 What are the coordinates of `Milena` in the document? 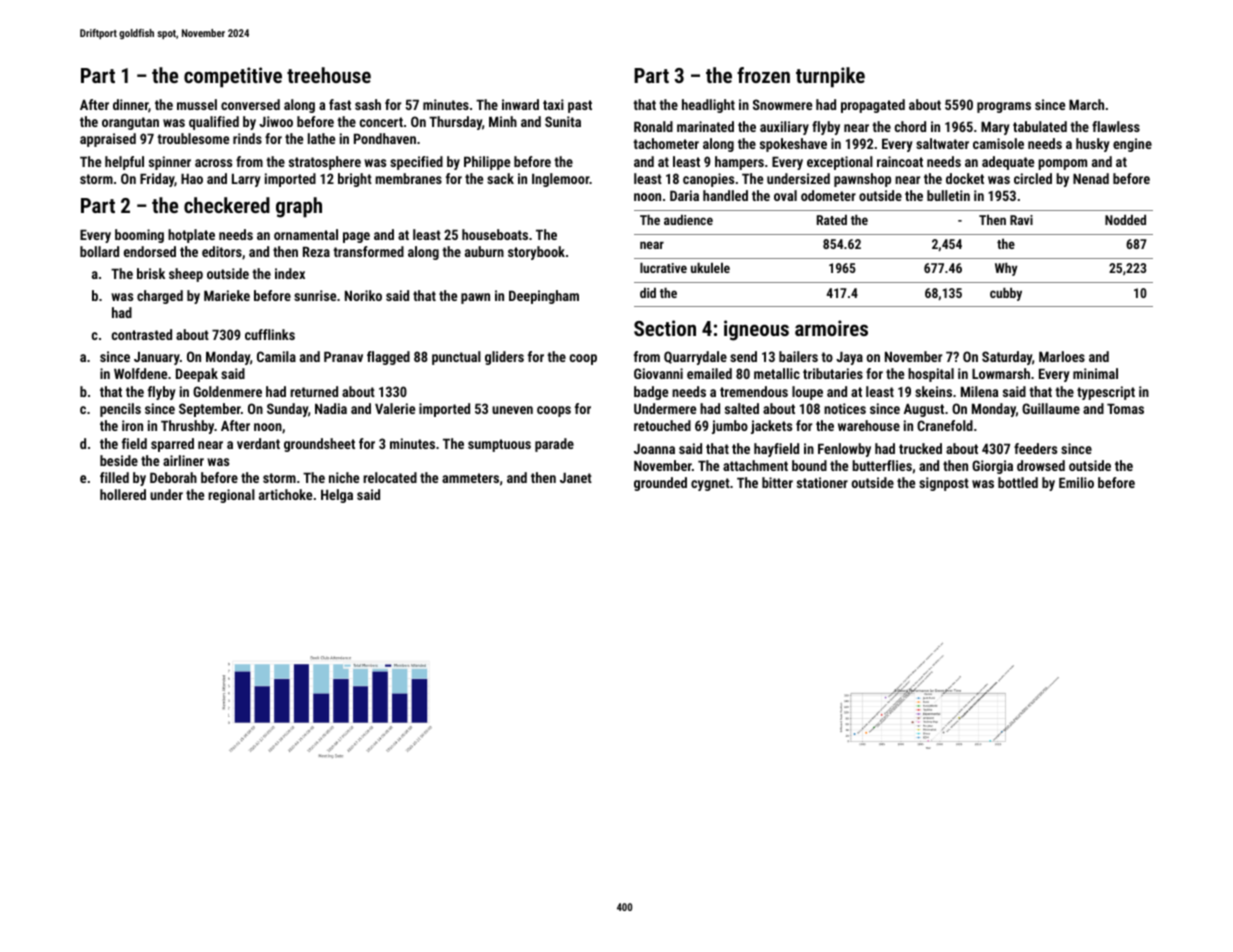 It's located at (979, 391).
